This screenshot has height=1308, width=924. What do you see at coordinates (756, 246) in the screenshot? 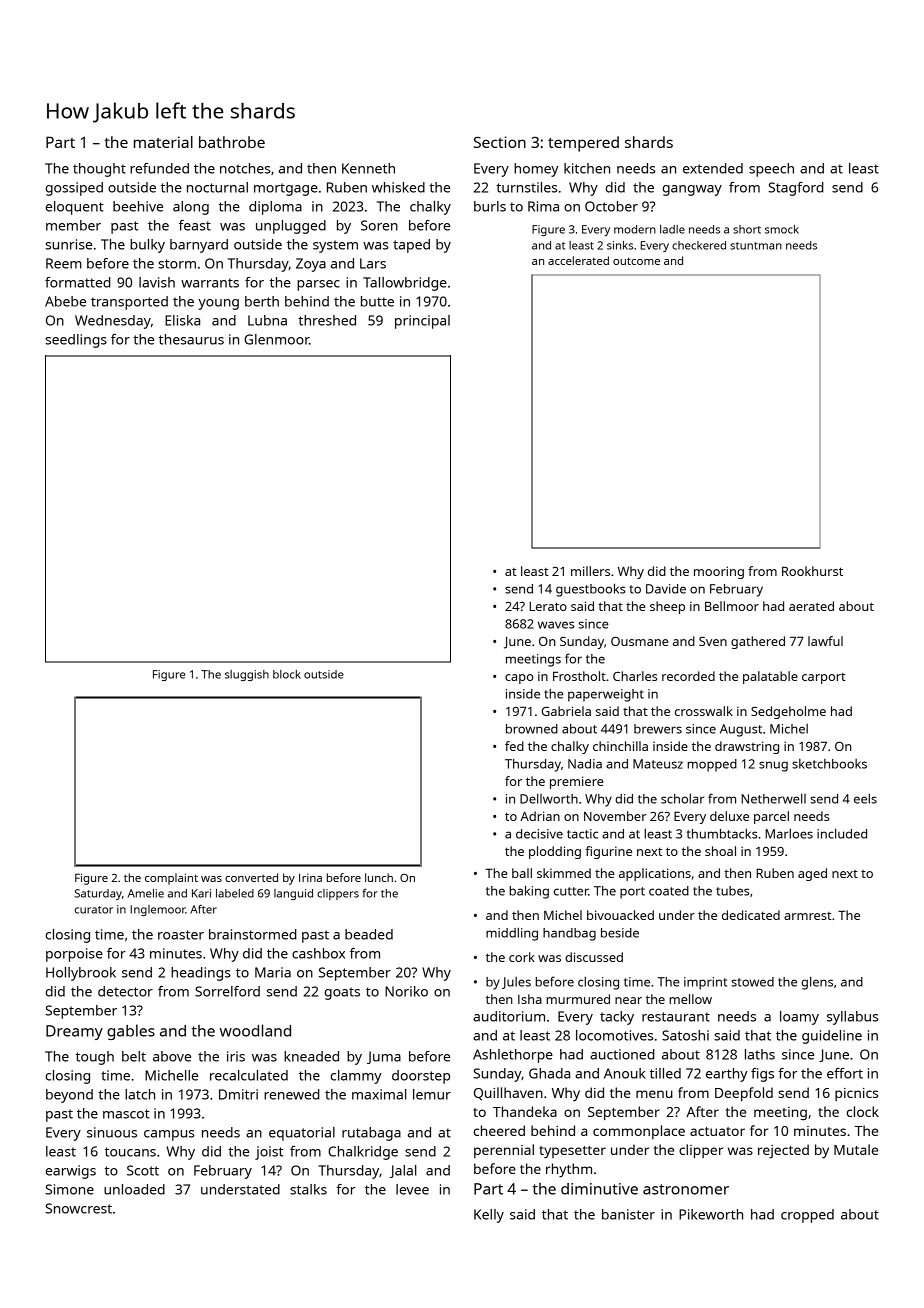
I see `stuntman` at bounding box center [756, 246].
